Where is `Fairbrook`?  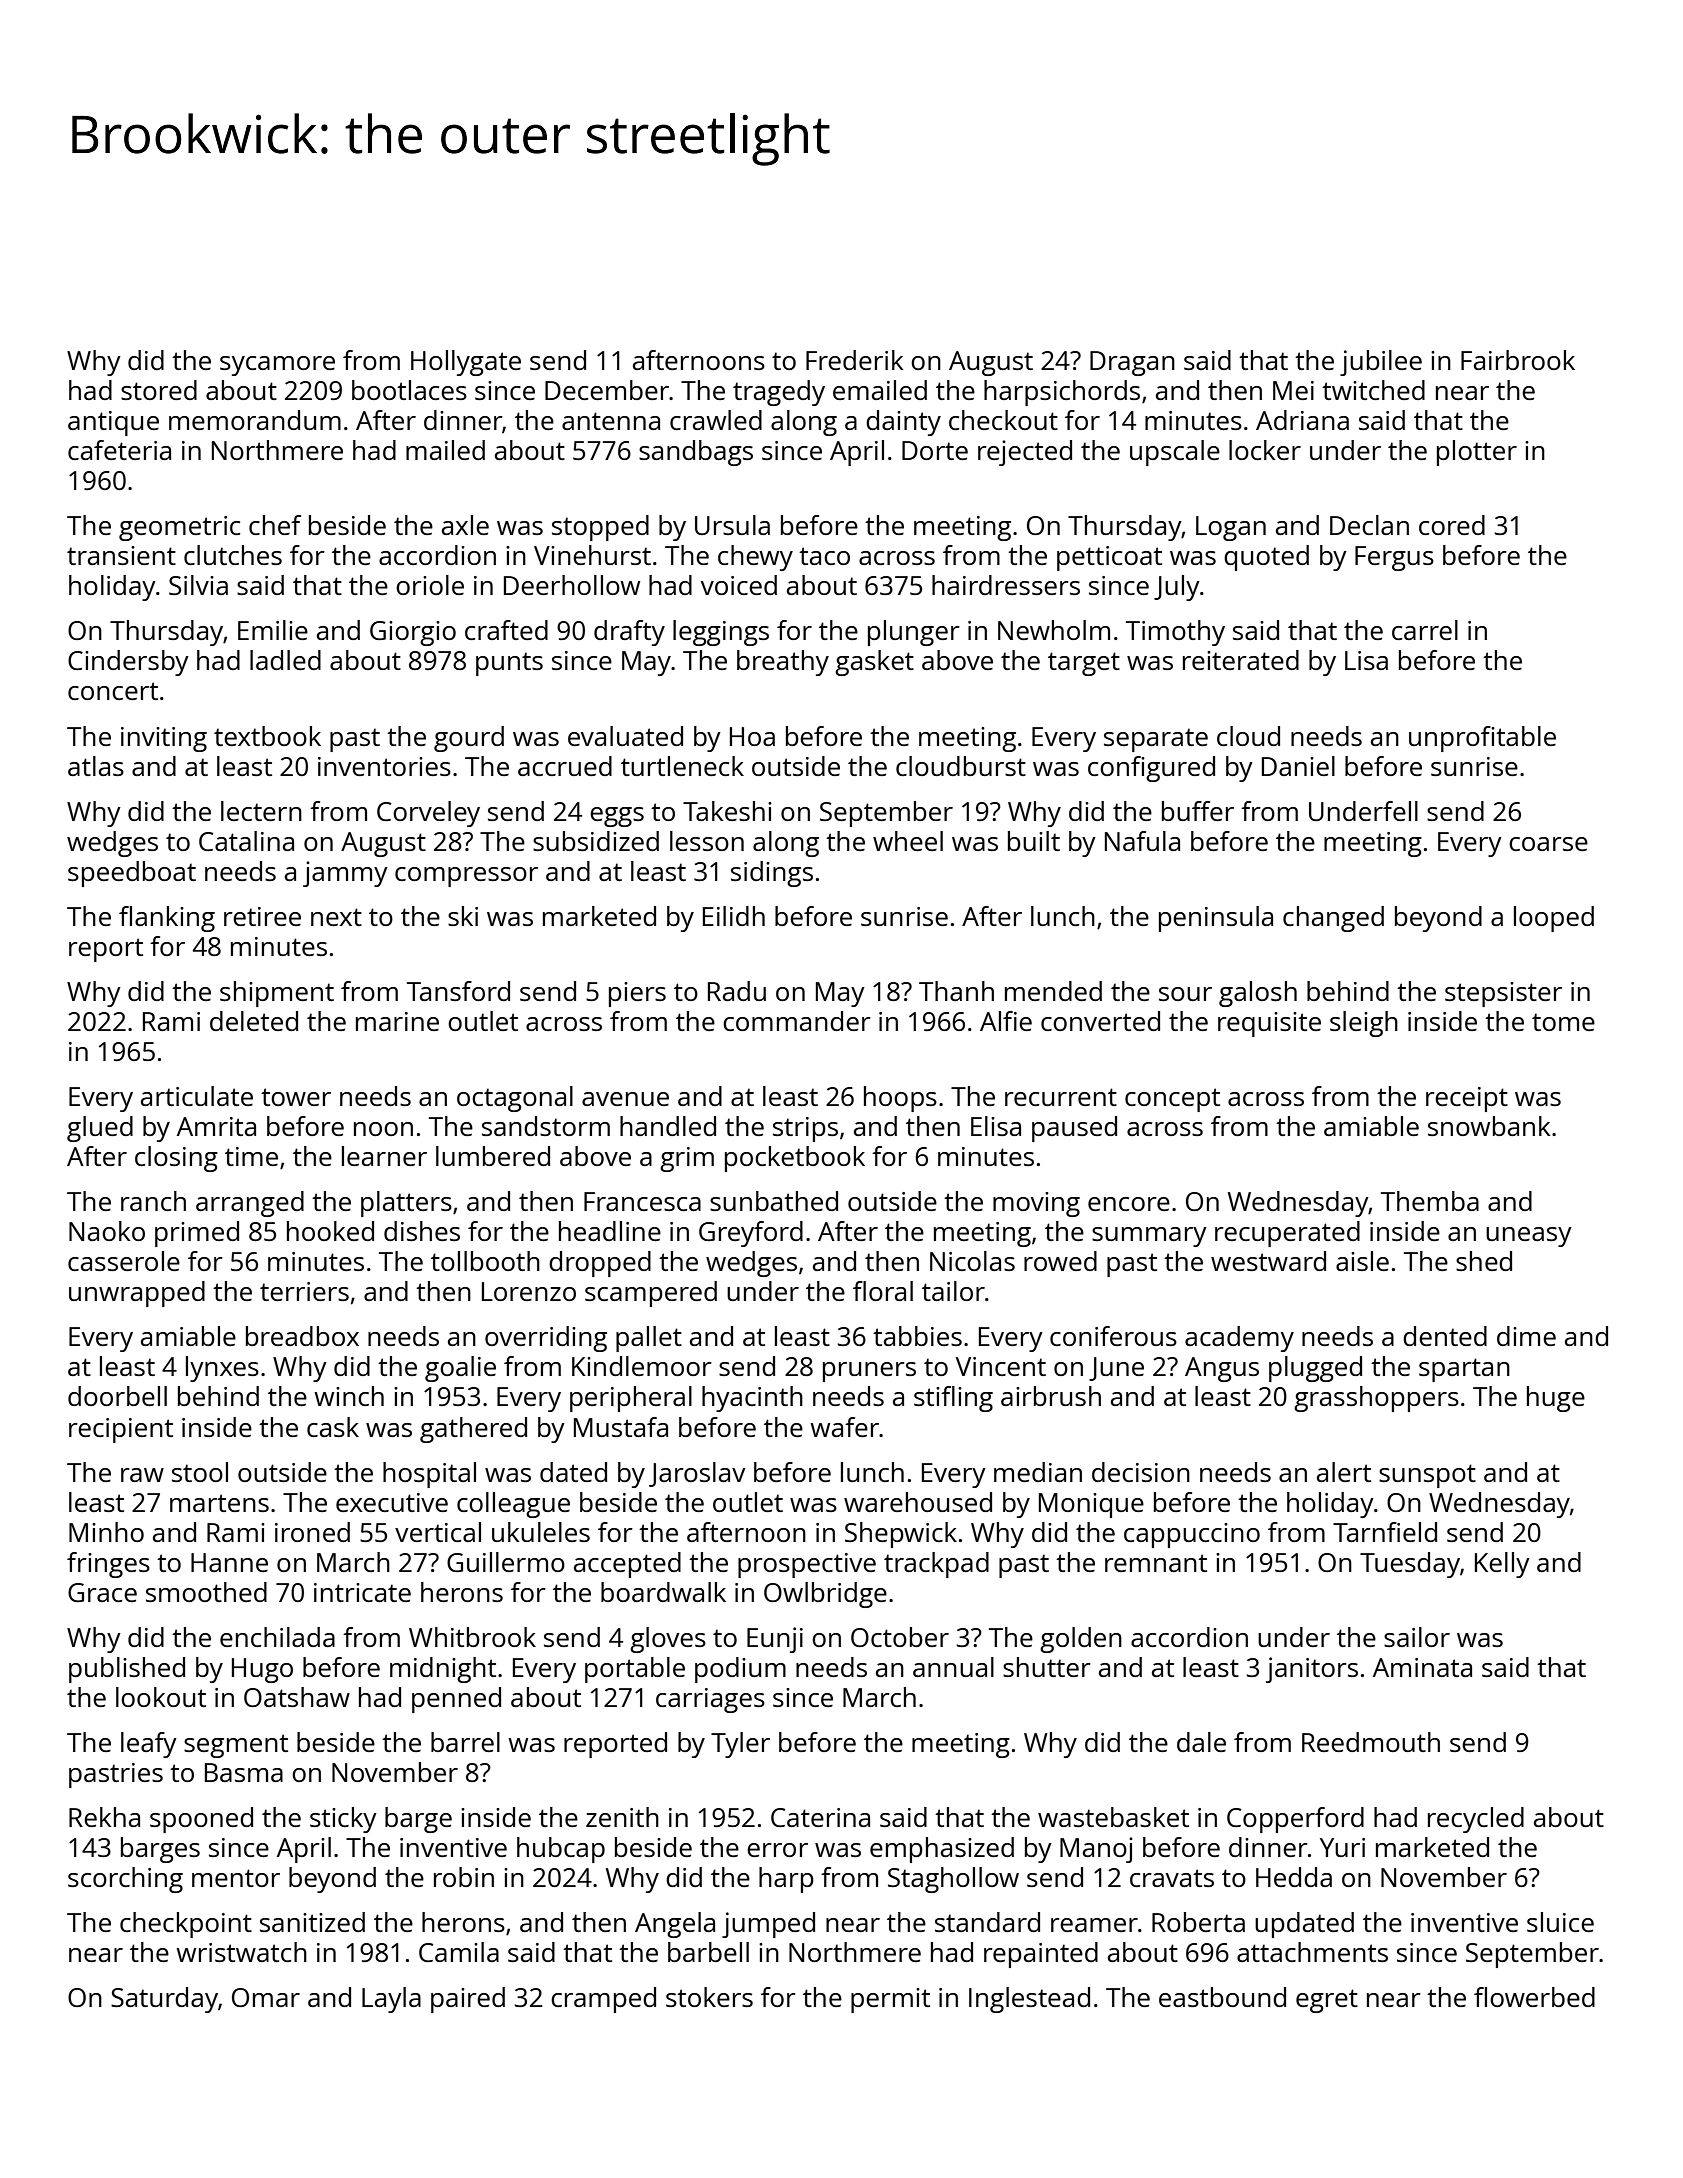
Fairbrook is located at coordinates (1518, 360).
